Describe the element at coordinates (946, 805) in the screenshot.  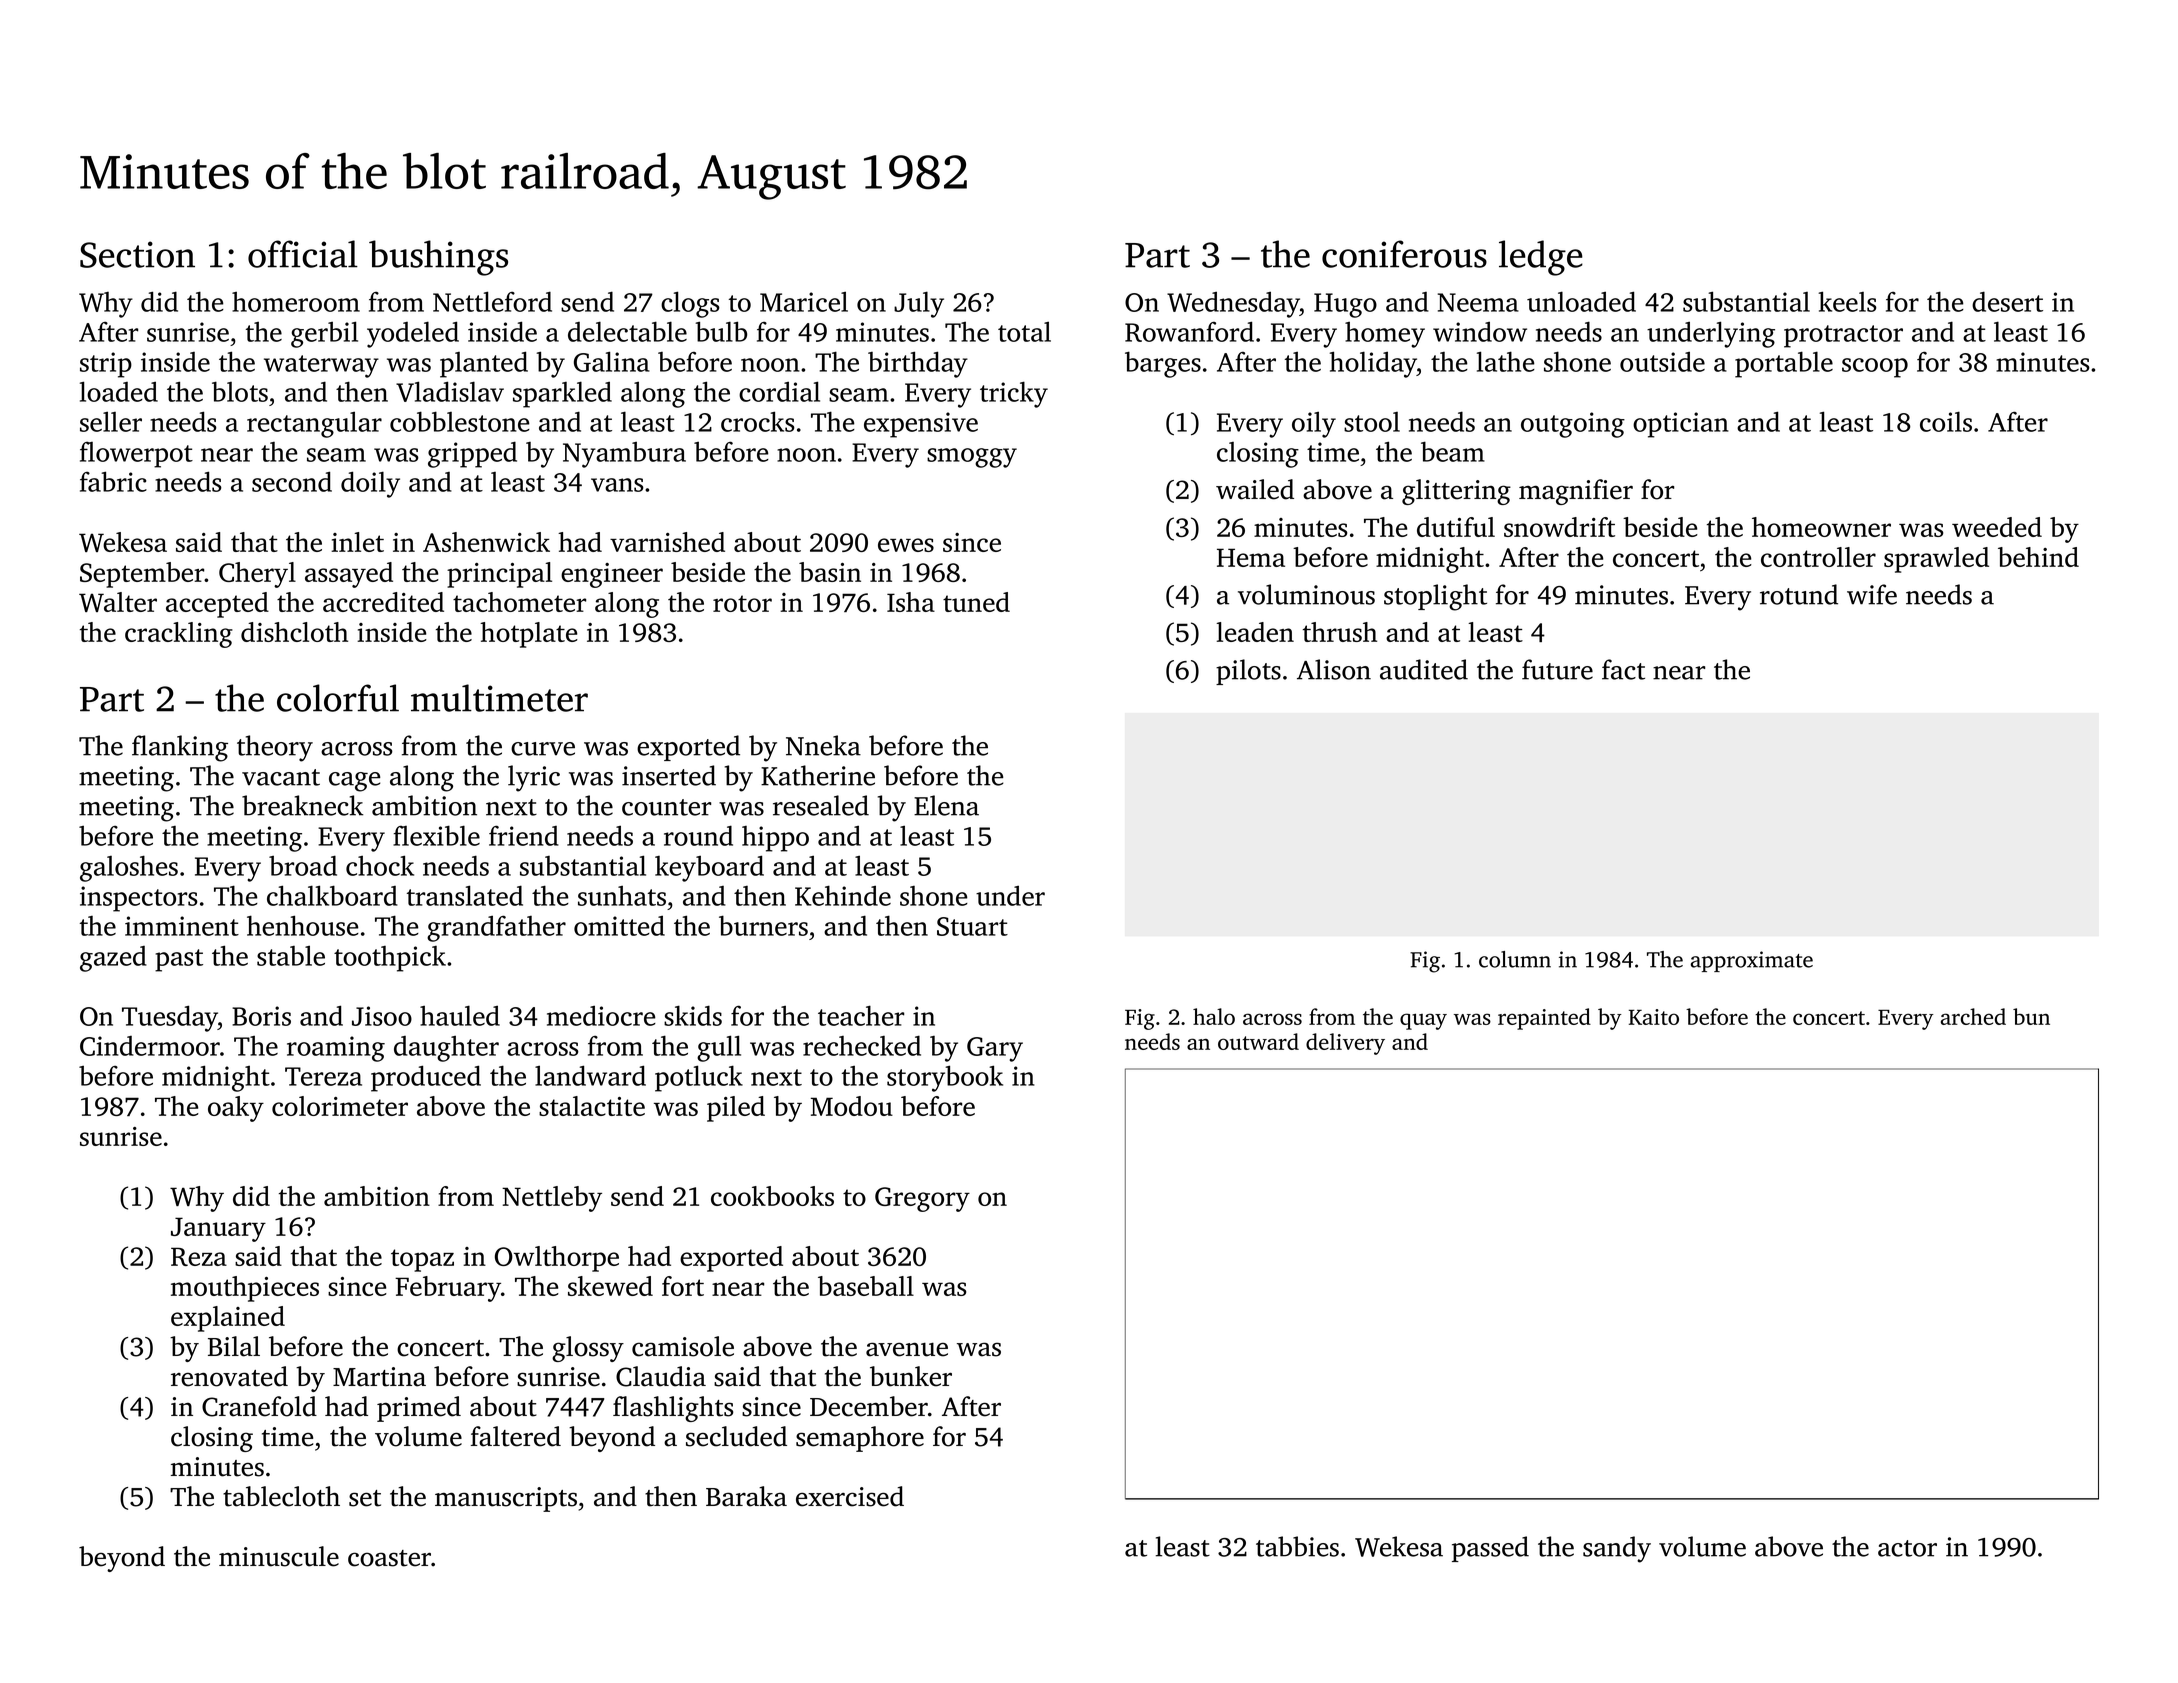
I see `Elena` at that location.
